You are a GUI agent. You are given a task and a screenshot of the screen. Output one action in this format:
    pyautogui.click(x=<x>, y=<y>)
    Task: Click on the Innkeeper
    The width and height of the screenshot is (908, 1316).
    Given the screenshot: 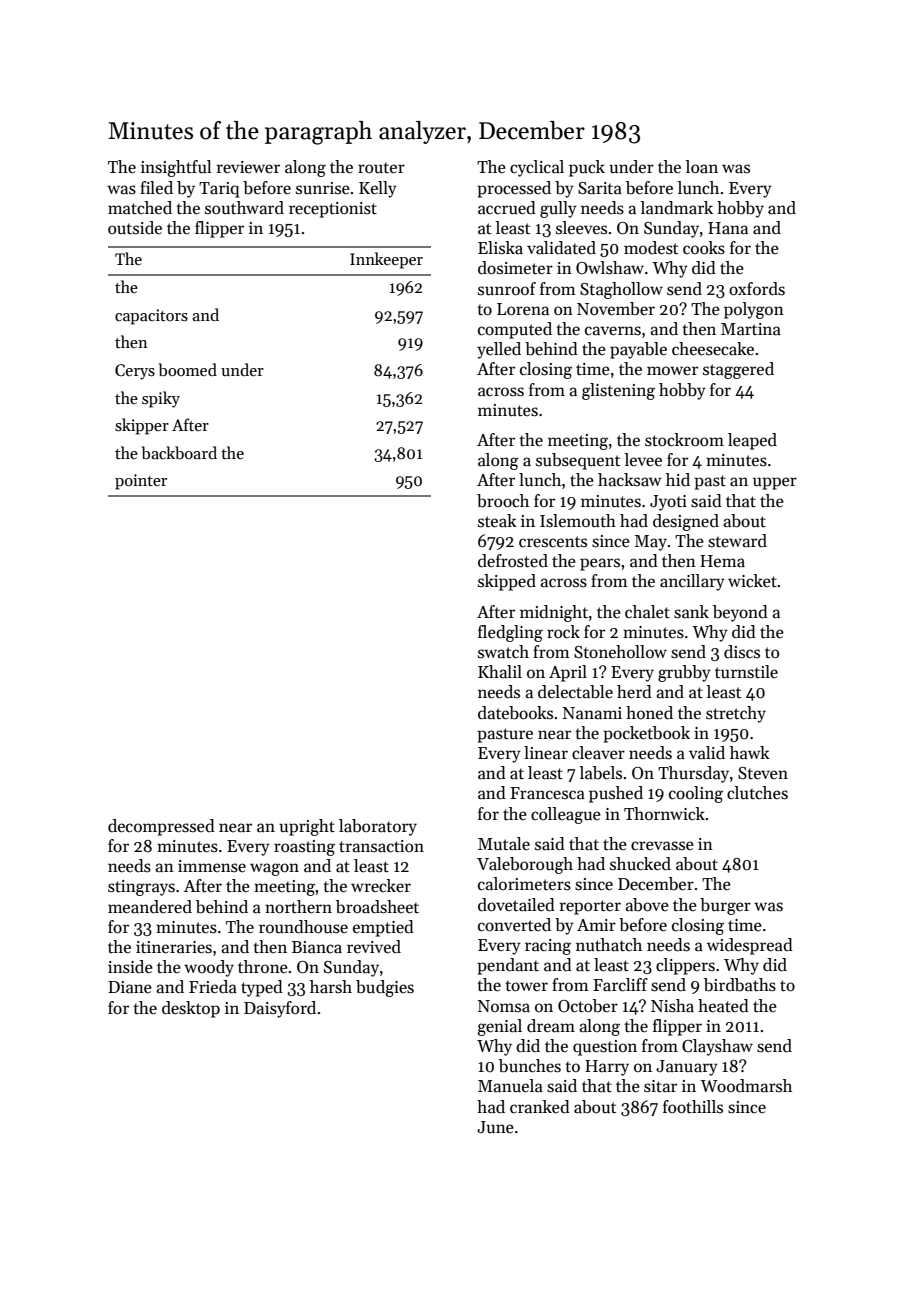 What is the action you would take?
    pyautogui.click(x=386, y=260)
